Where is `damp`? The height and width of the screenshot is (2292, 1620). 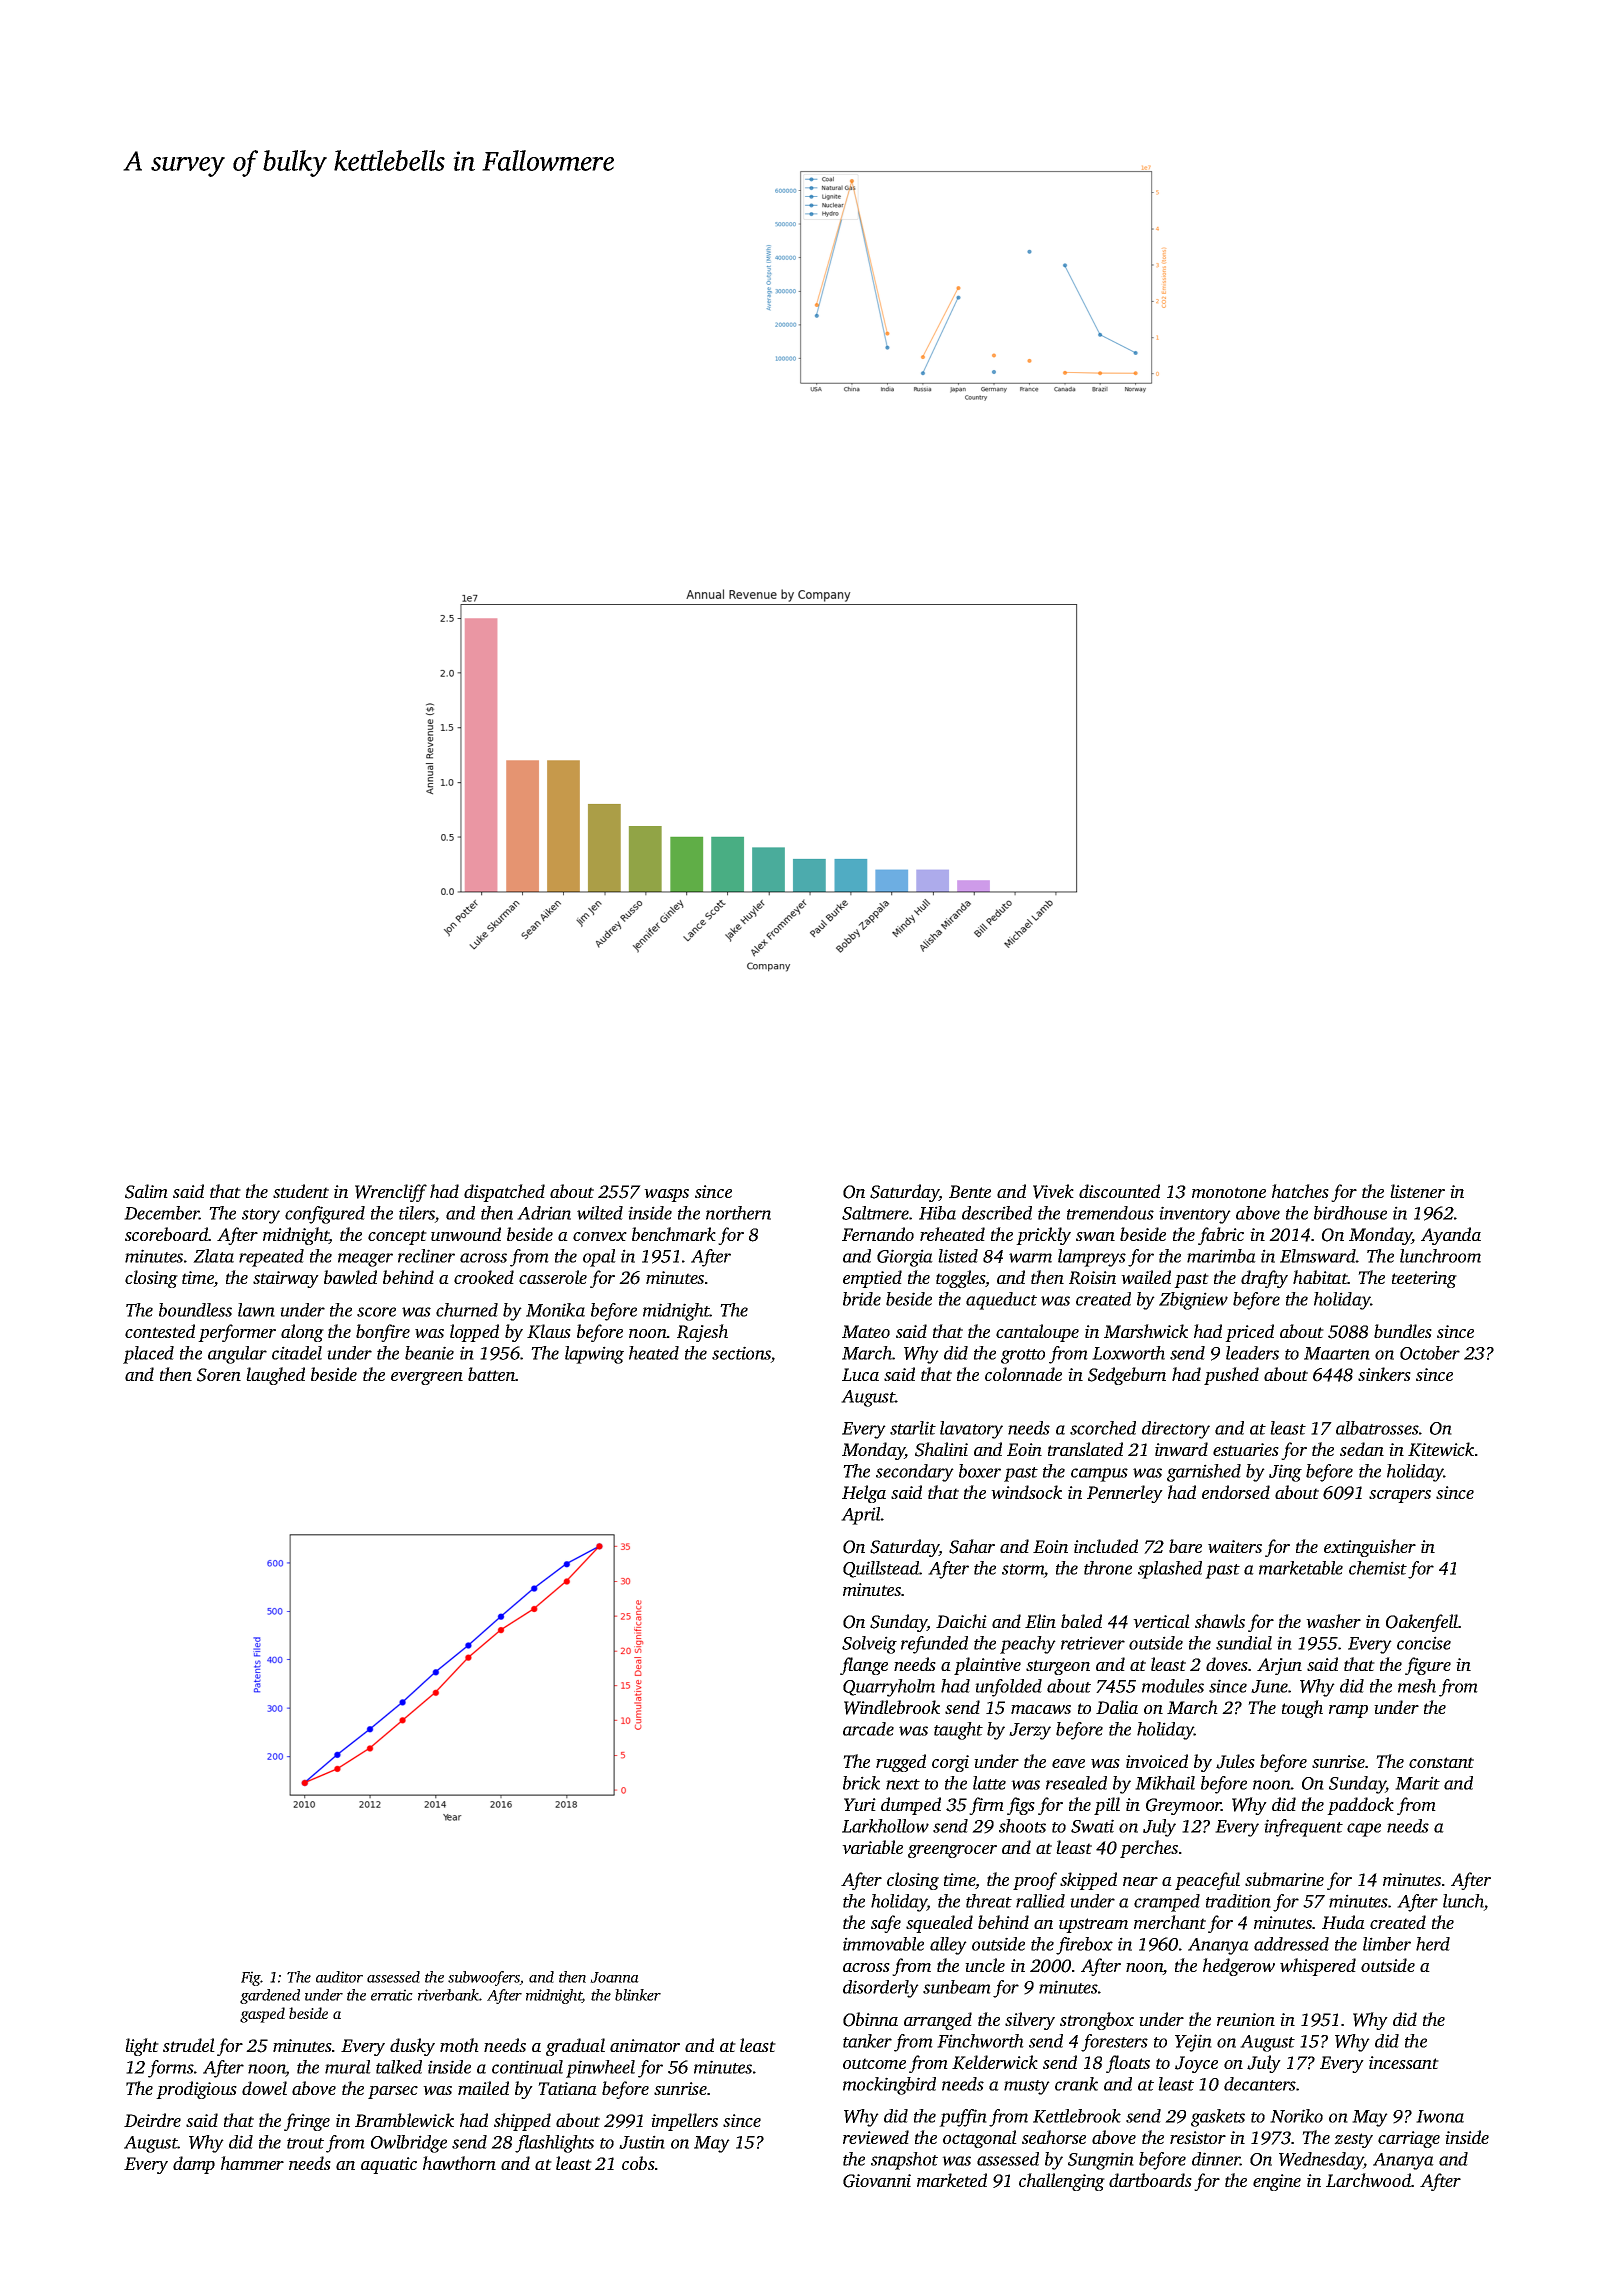
damp is located at coordinates (194, 2165).
